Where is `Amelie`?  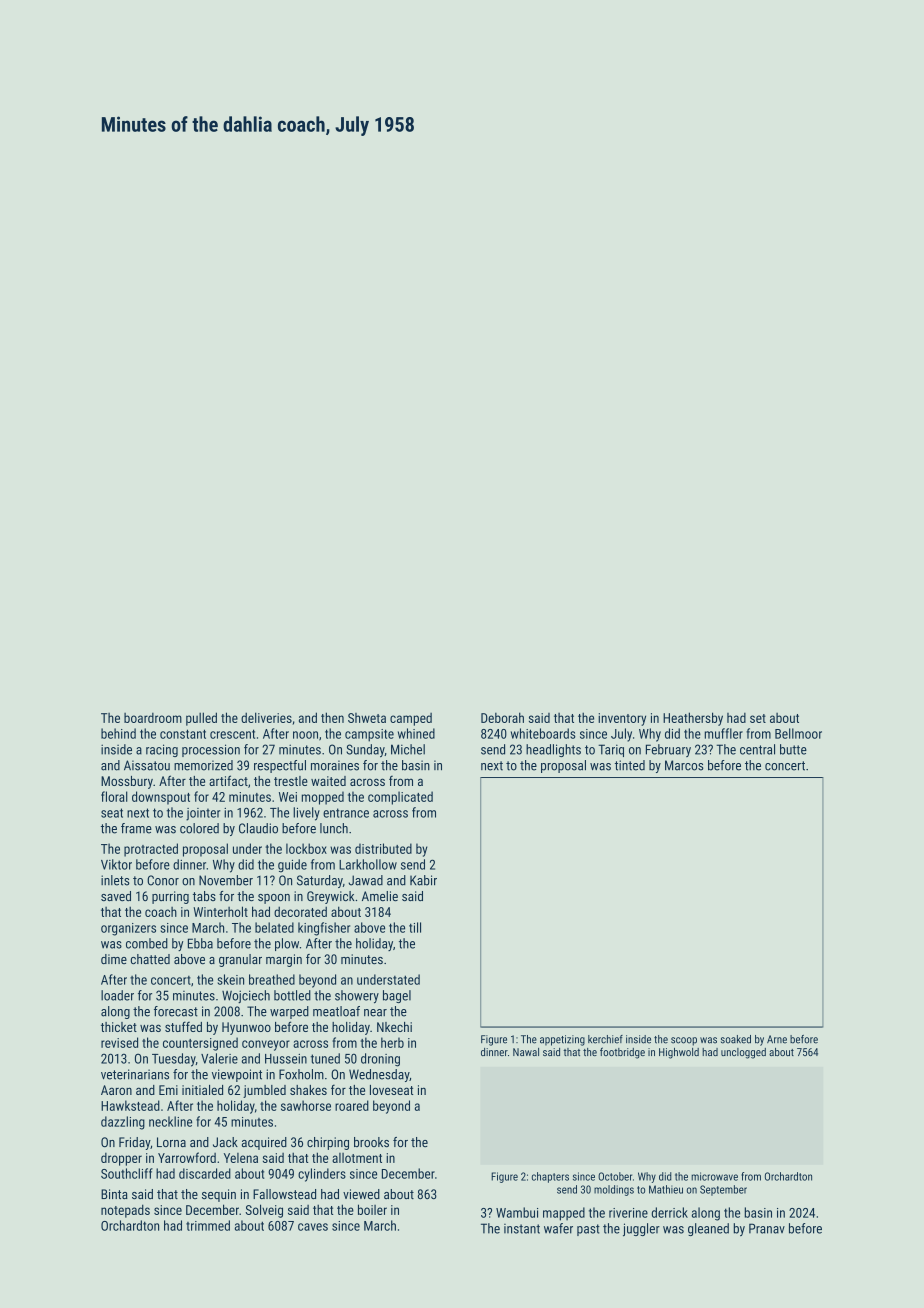 Amelie is located at coordinates (380, 896).
